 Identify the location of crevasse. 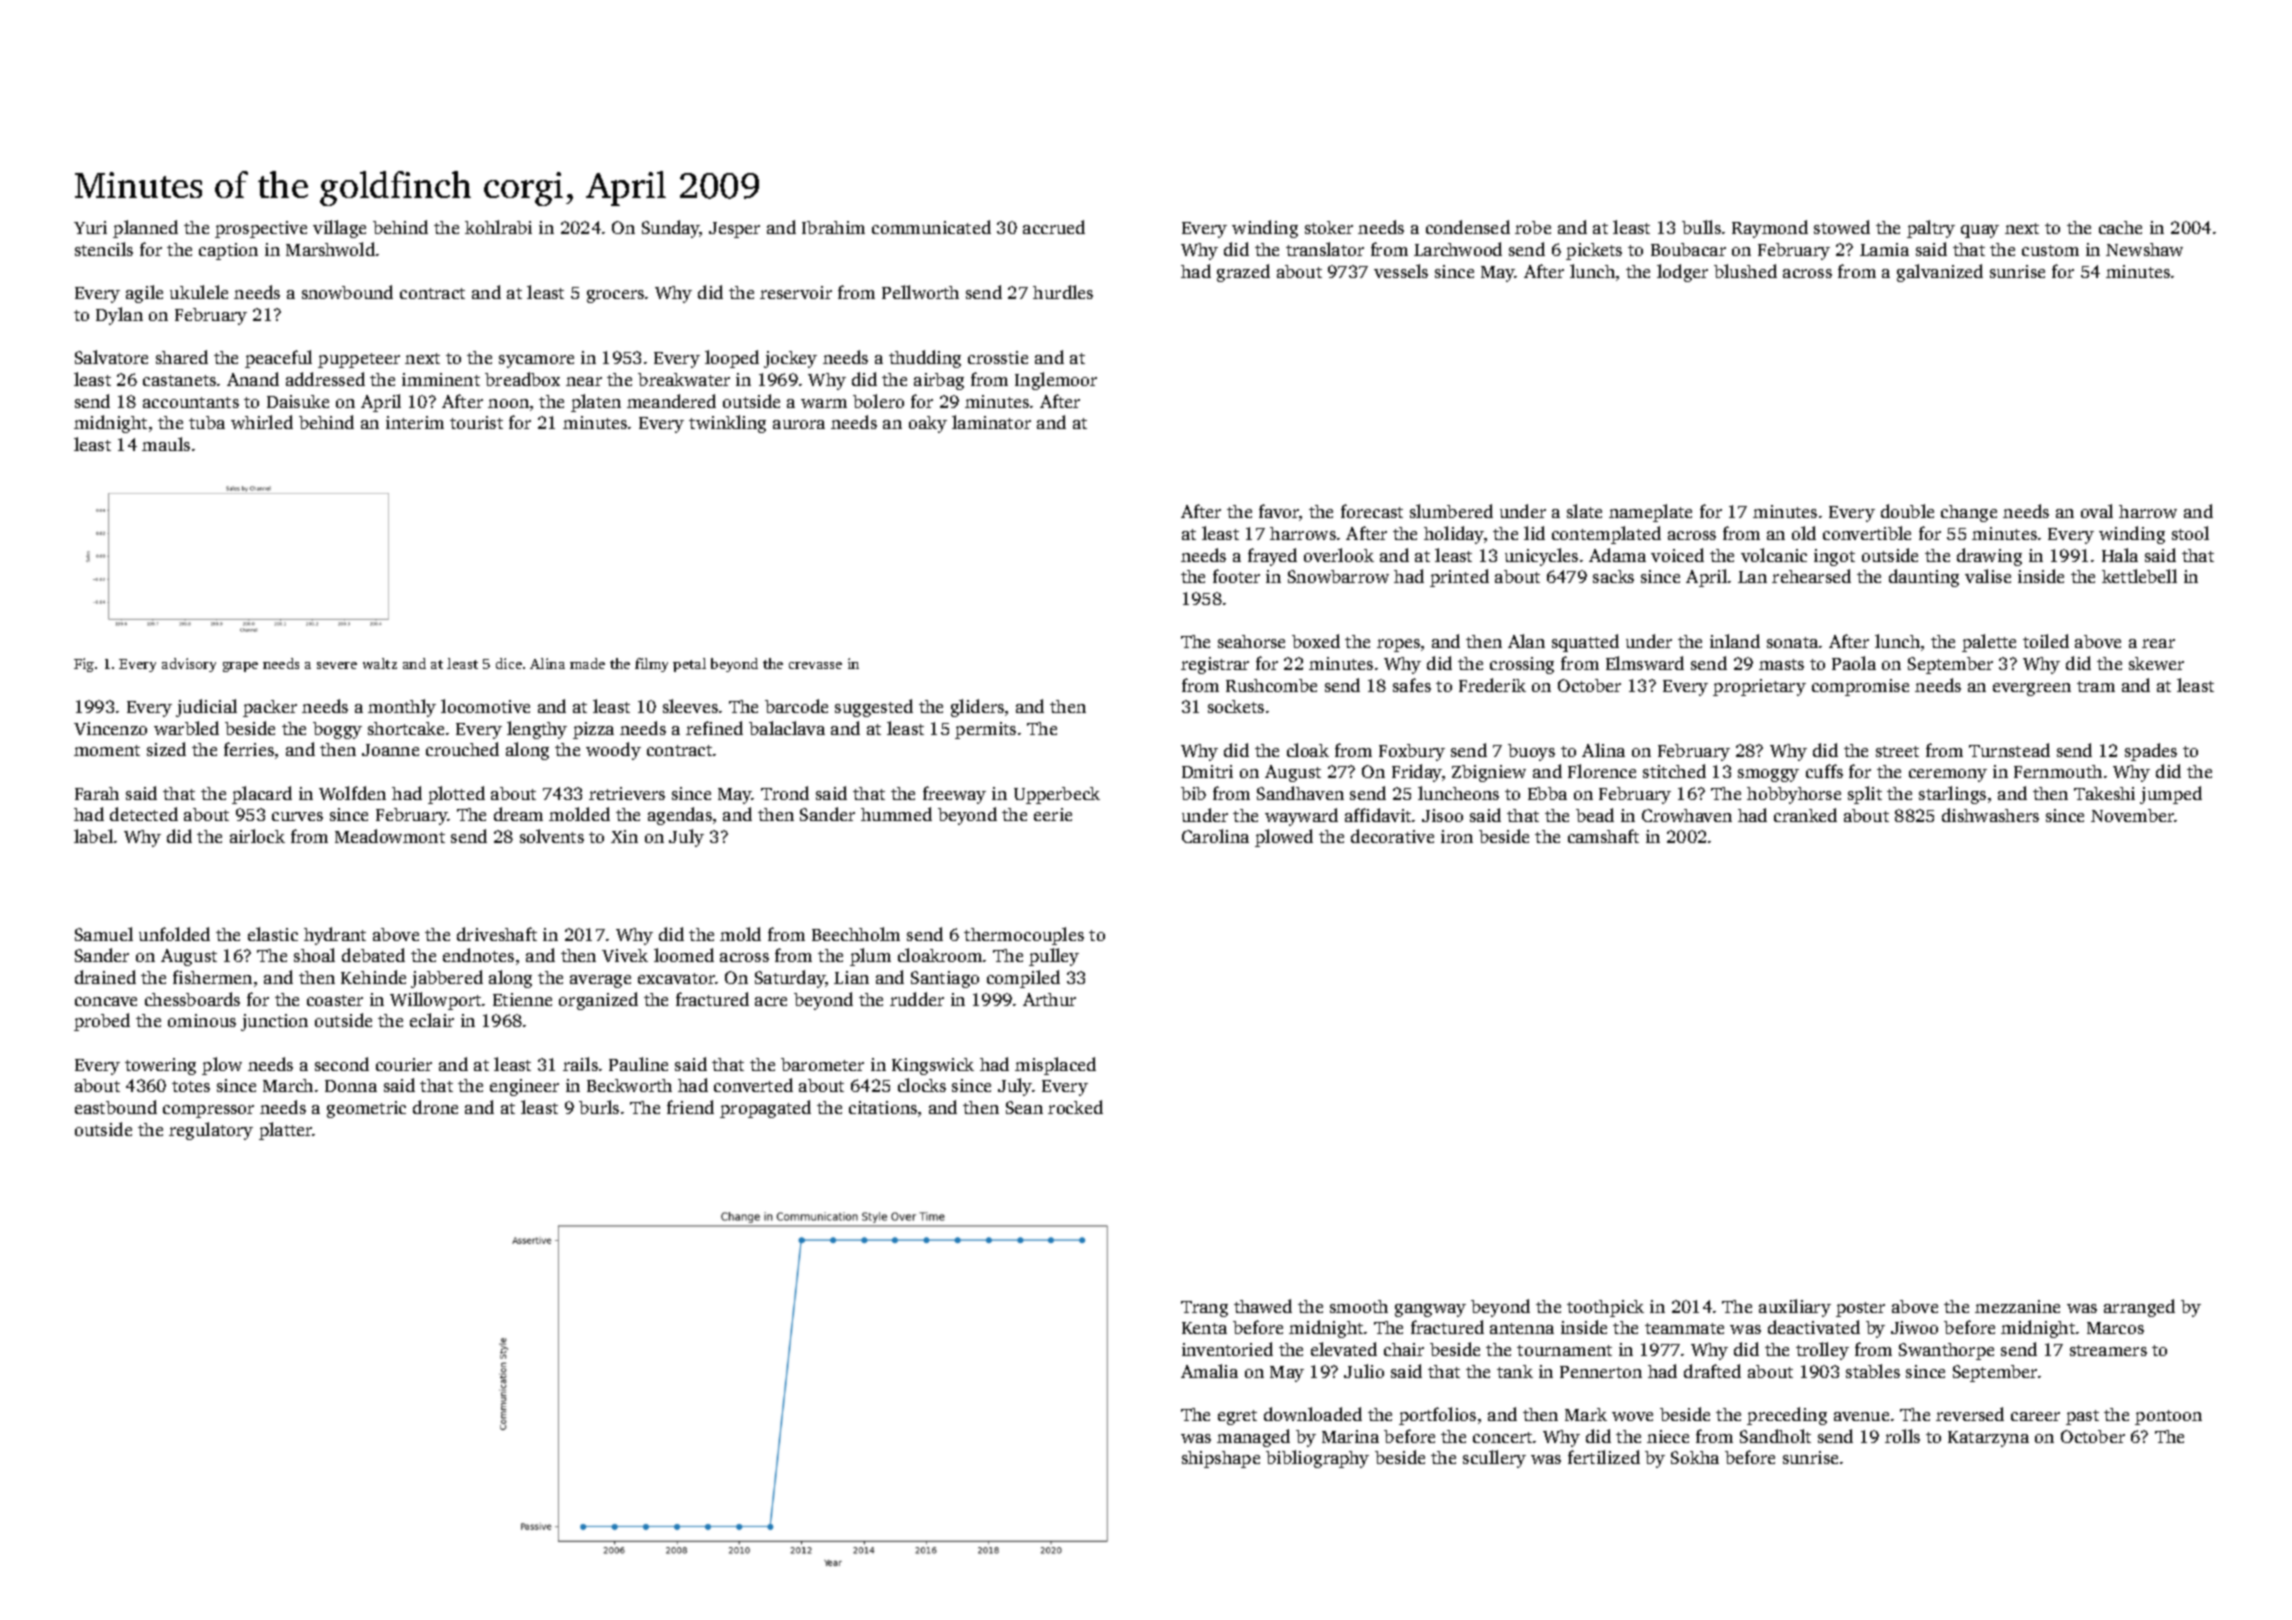
(815, 665).
